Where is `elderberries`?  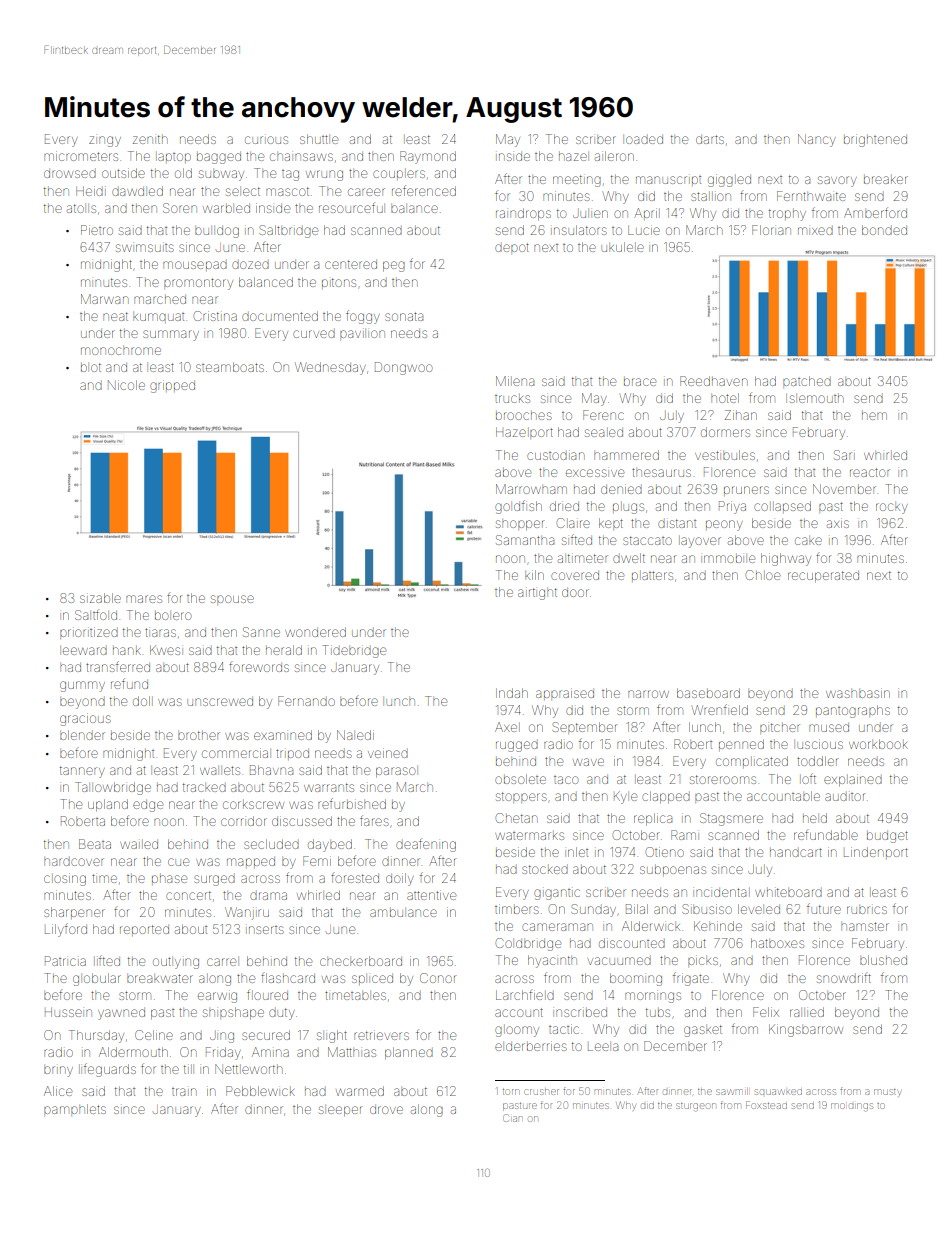
elderberries is located at coordinates (531, 1046).
